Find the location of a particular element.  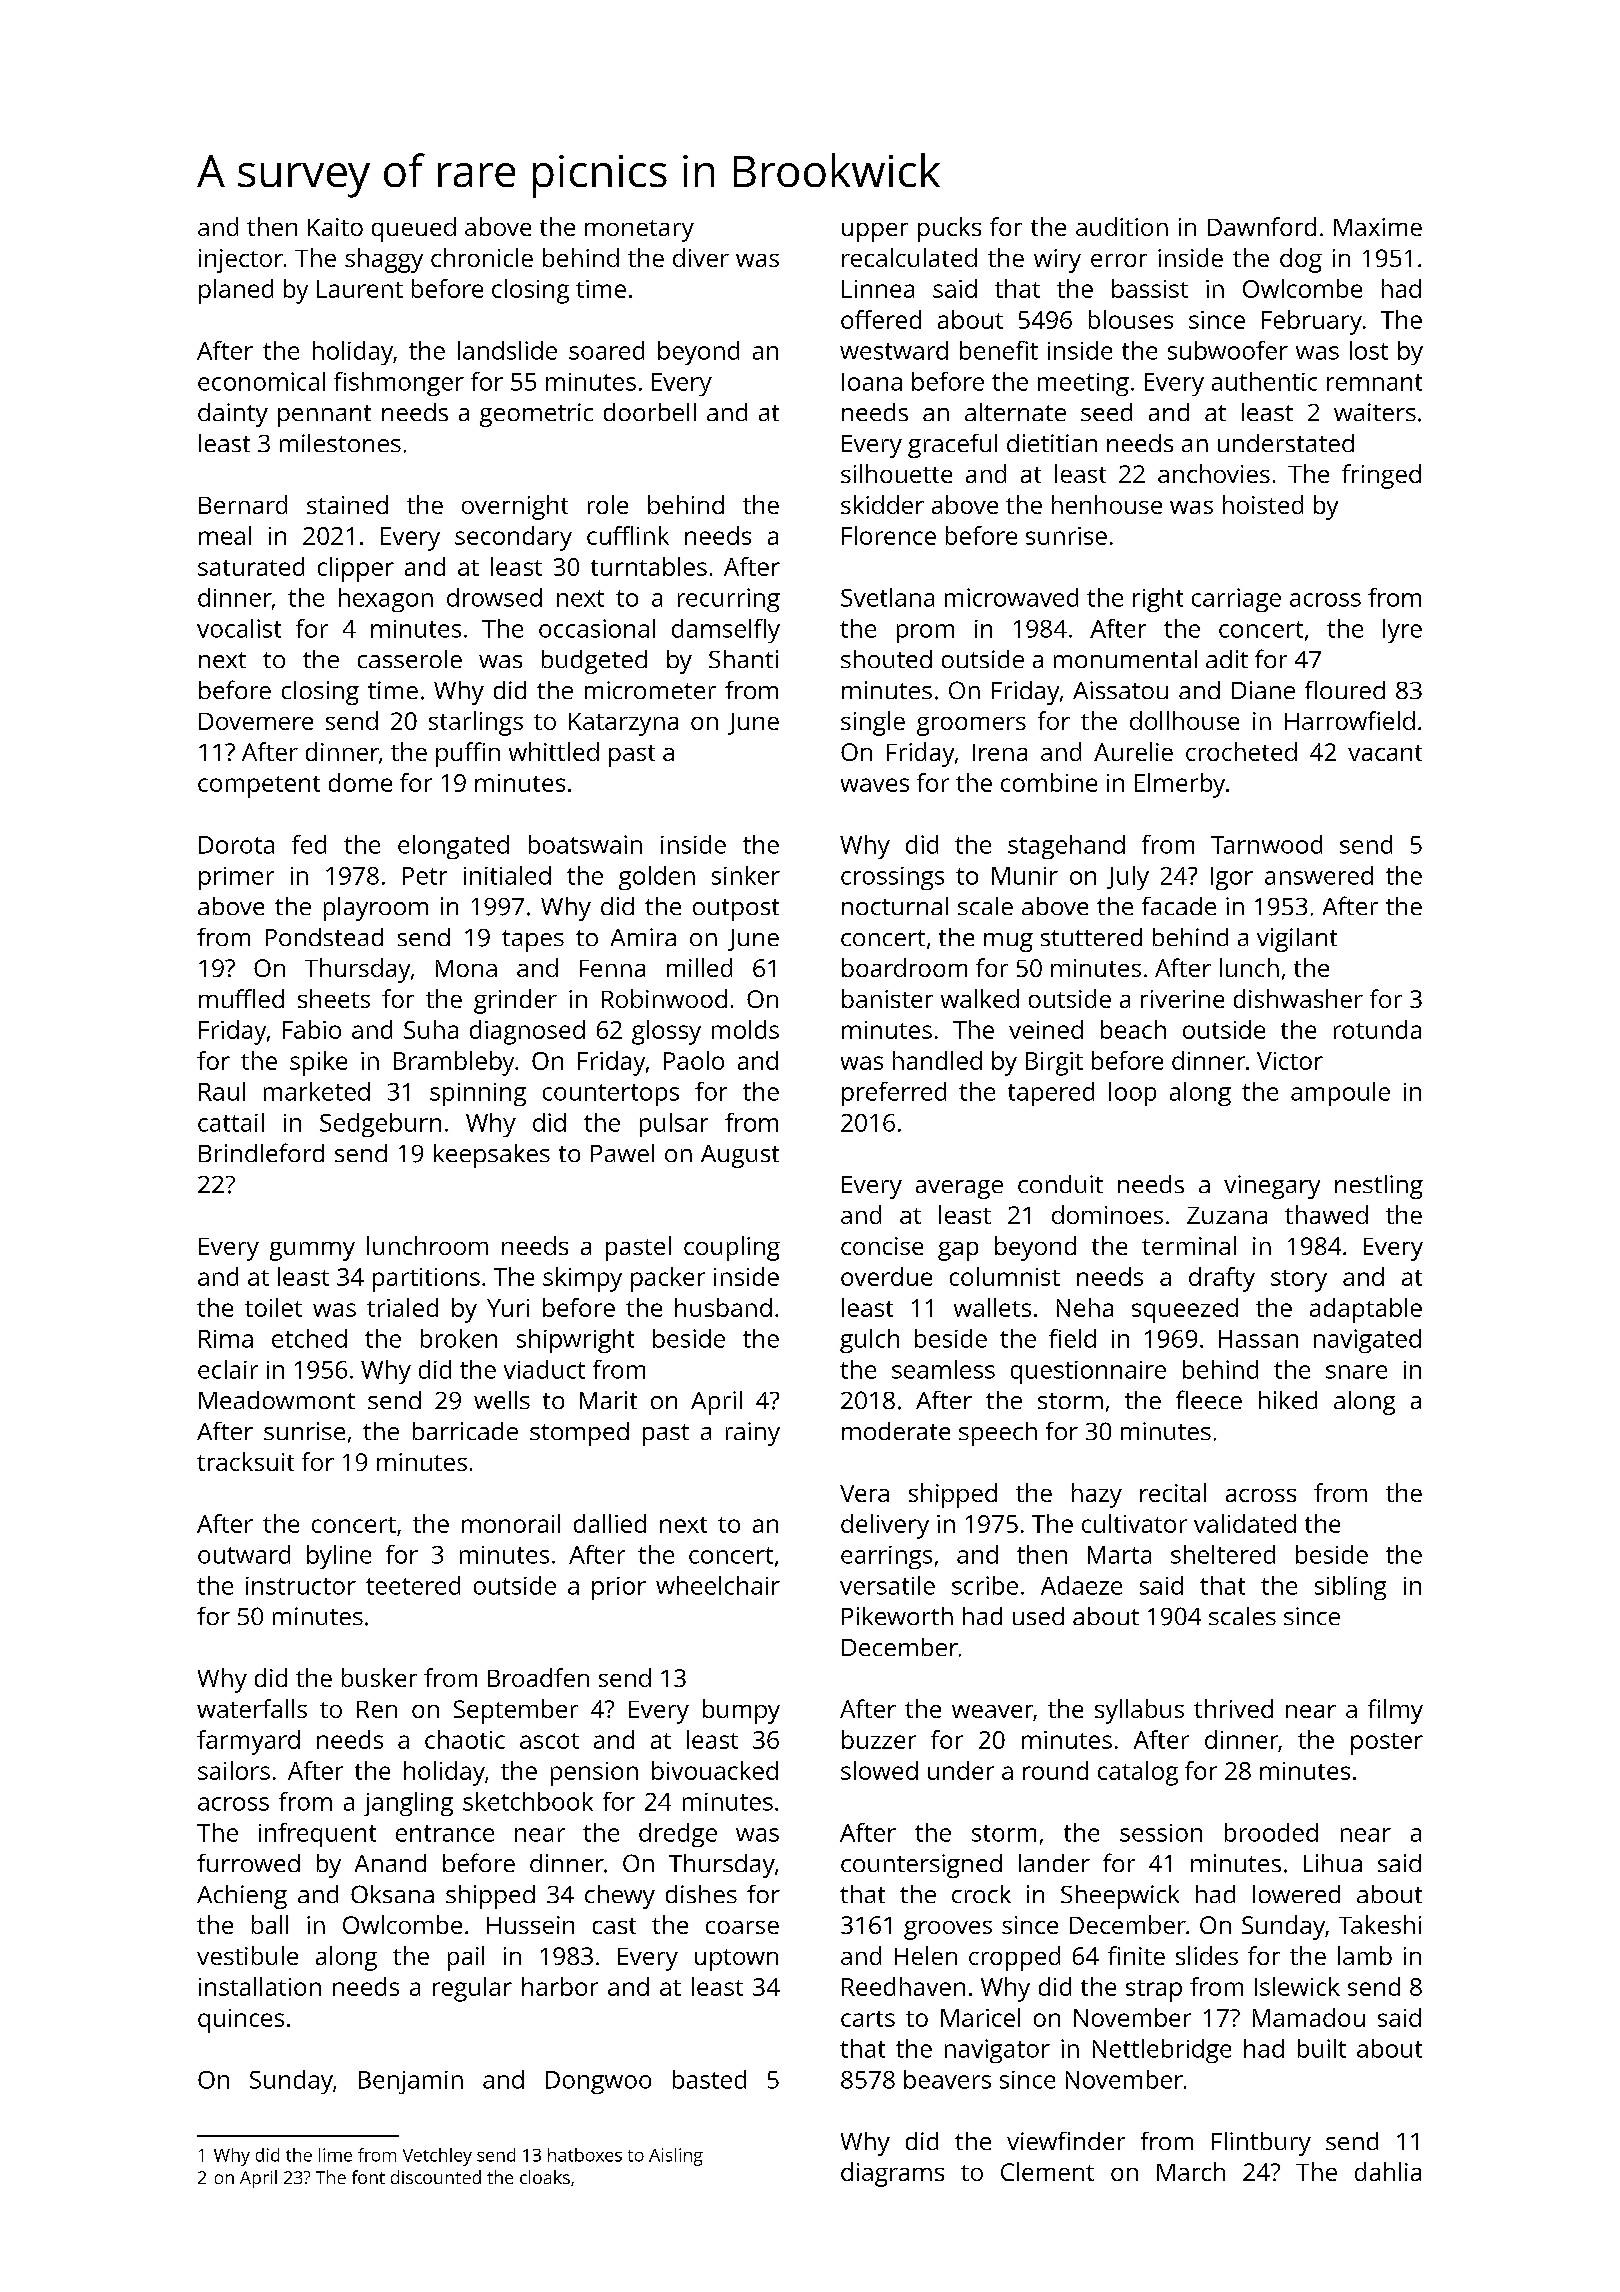

thawed is located at coordinates (1326, 1214).
